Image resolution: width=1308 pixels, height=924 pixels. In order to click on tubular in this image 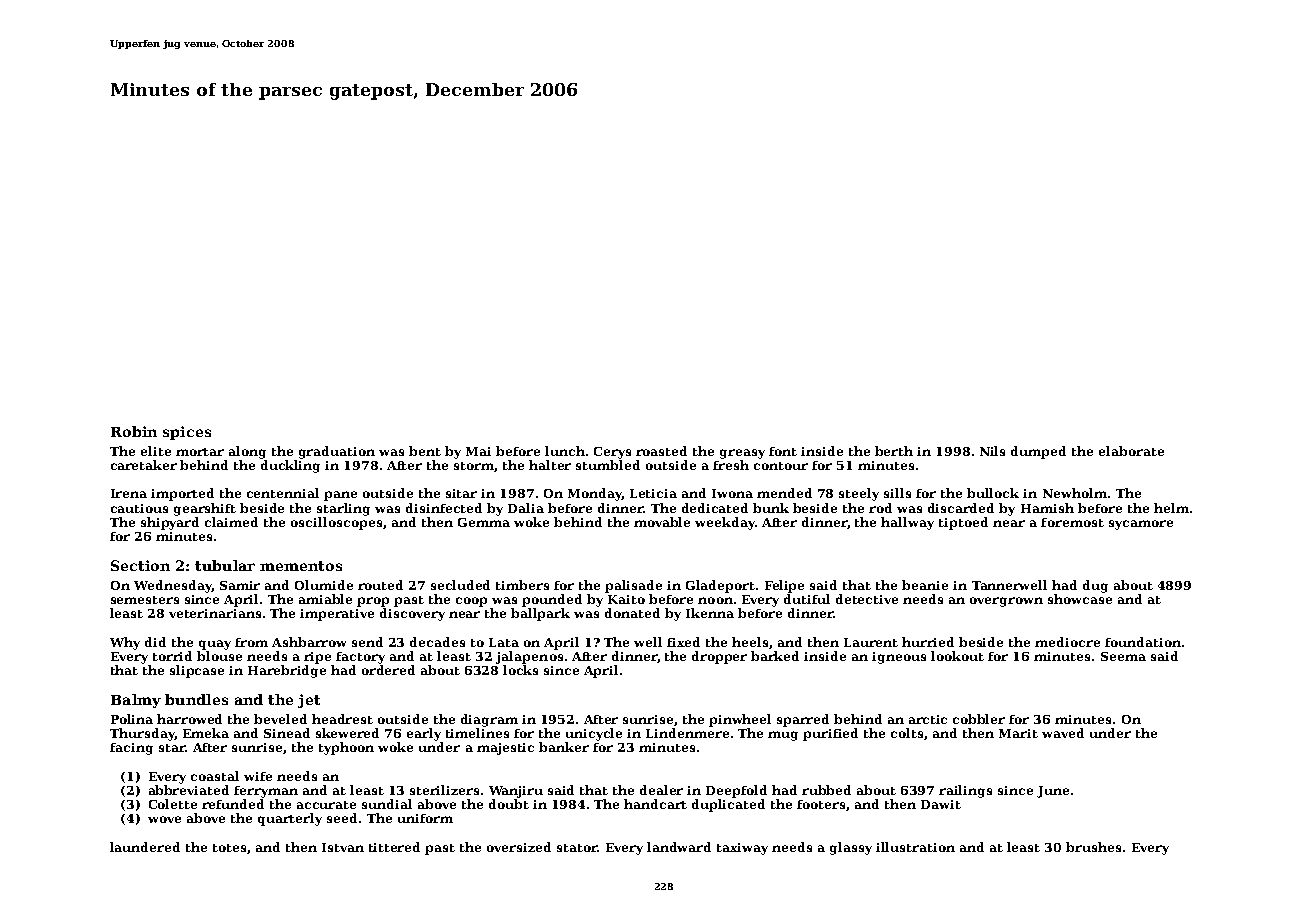, I will do `click(225, 565)`.
